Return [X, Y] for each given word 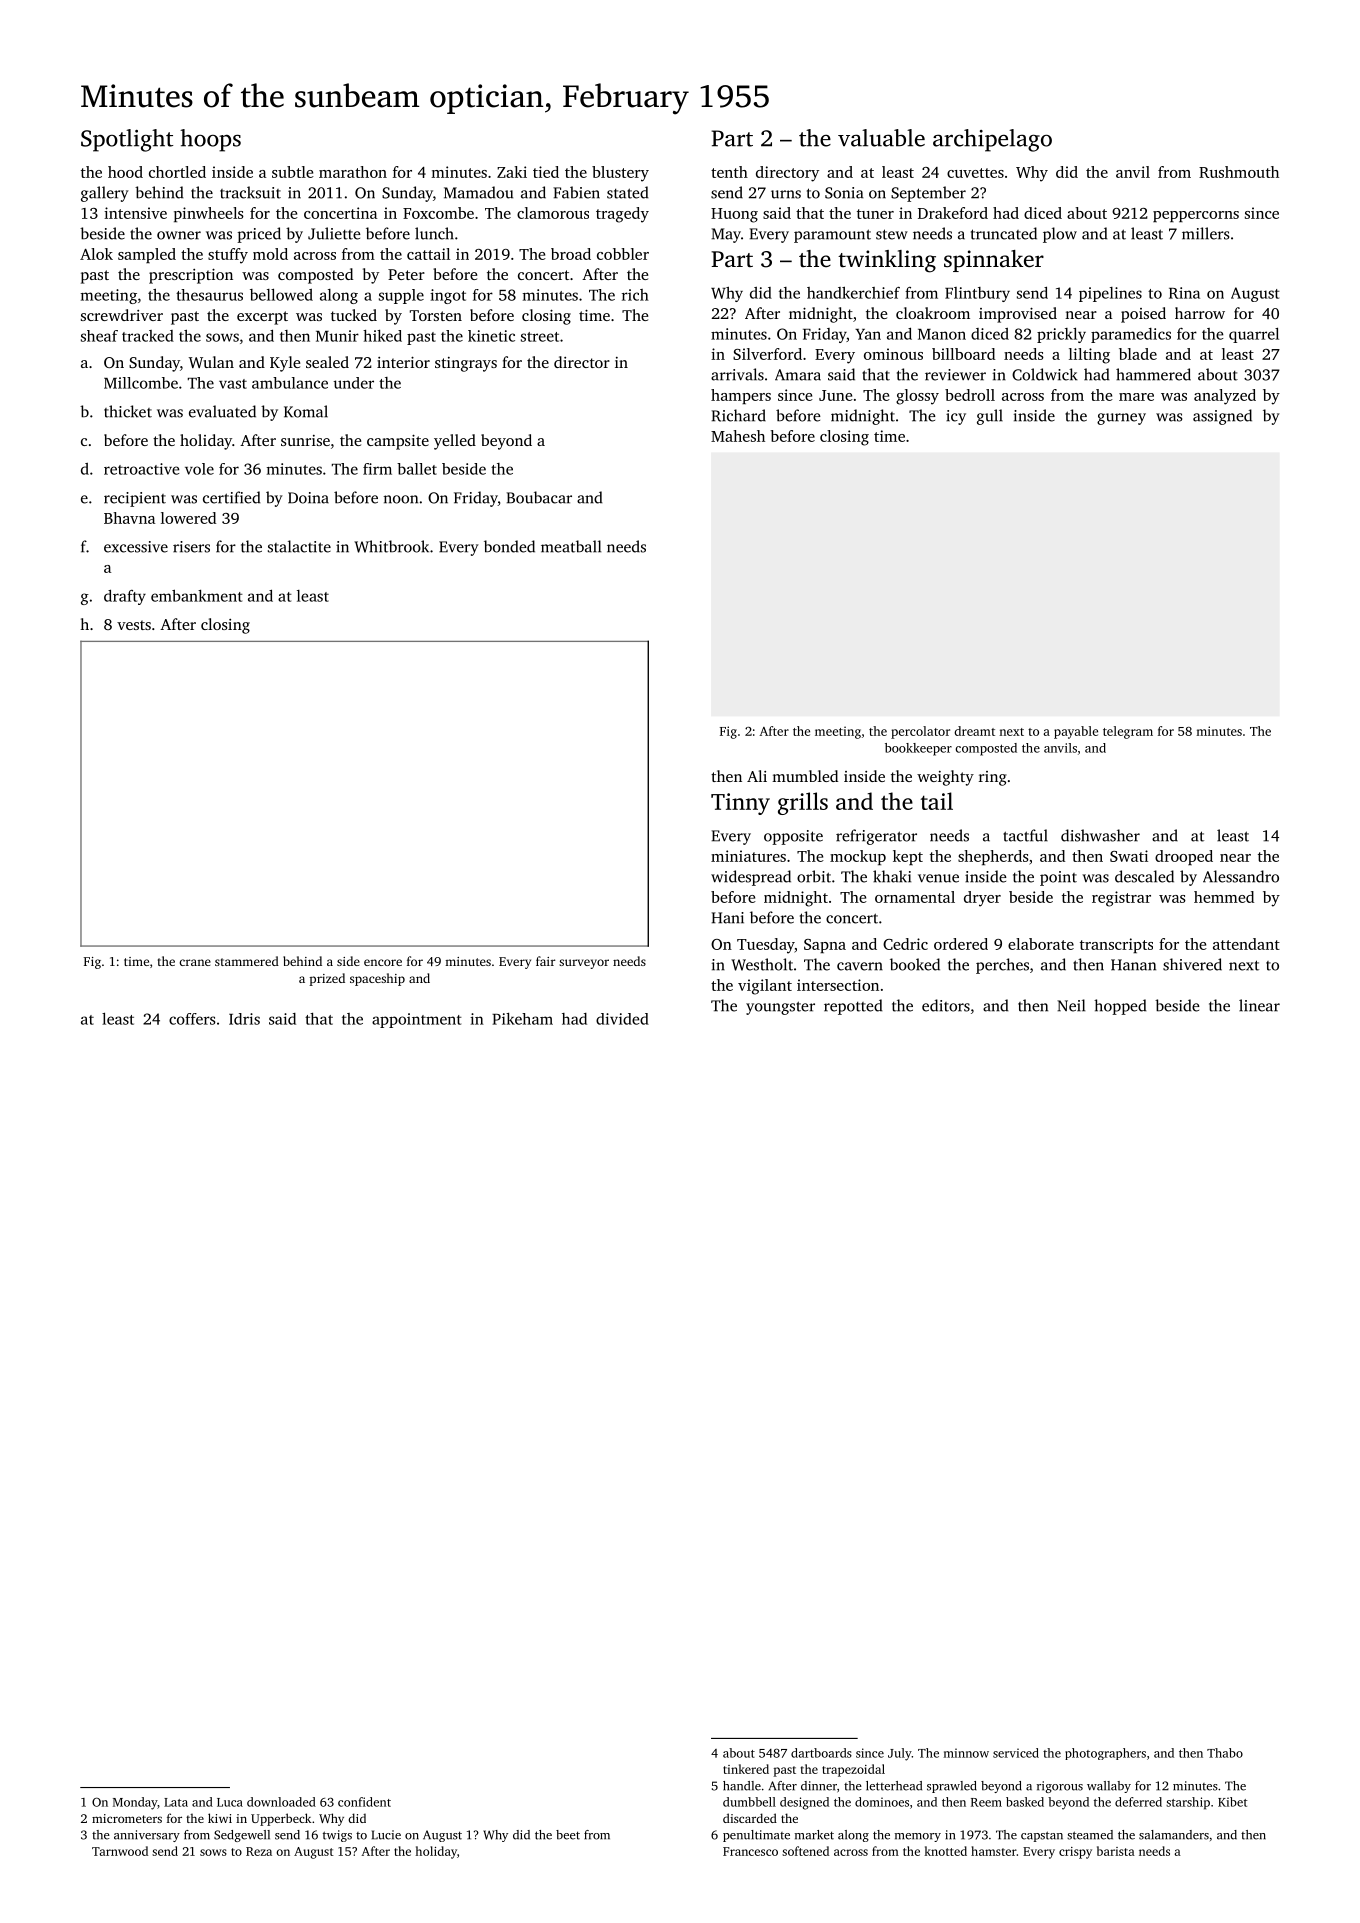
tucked [354, 315]
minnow [966, 1753]
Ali [757, 776]
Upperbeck [281, 1819]
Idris [244, 1019]
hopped [1120, 1007]
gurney [1121, 419]
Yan [868, 334]
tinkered [746, 1769]
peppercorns [1196, 216]
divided [622, 1019]
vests [134, 625]
